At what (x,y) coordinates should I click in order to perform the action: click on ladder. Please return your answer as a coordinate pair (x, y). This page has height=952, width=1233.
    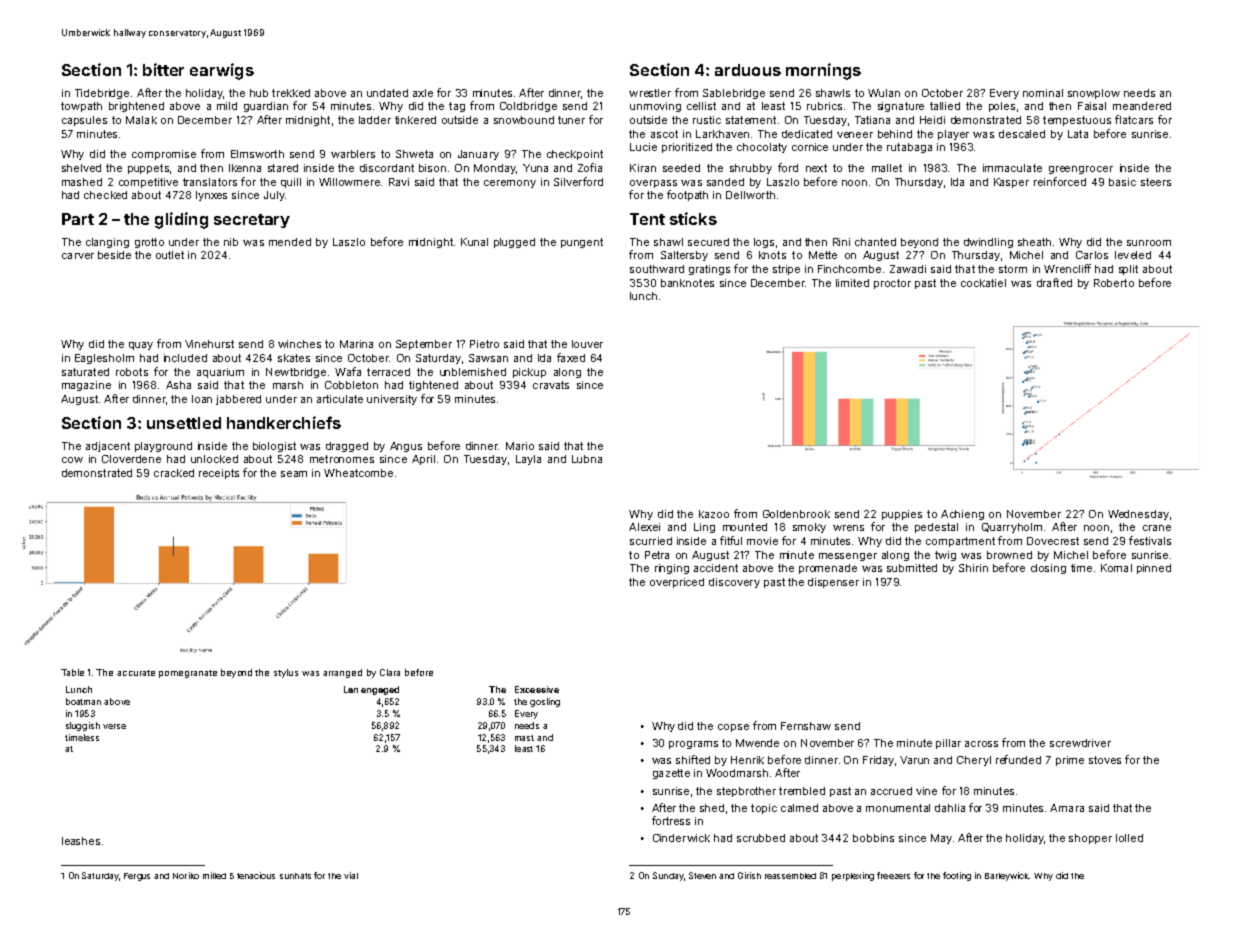
    Looking at the image, I should click on (375, 120).
